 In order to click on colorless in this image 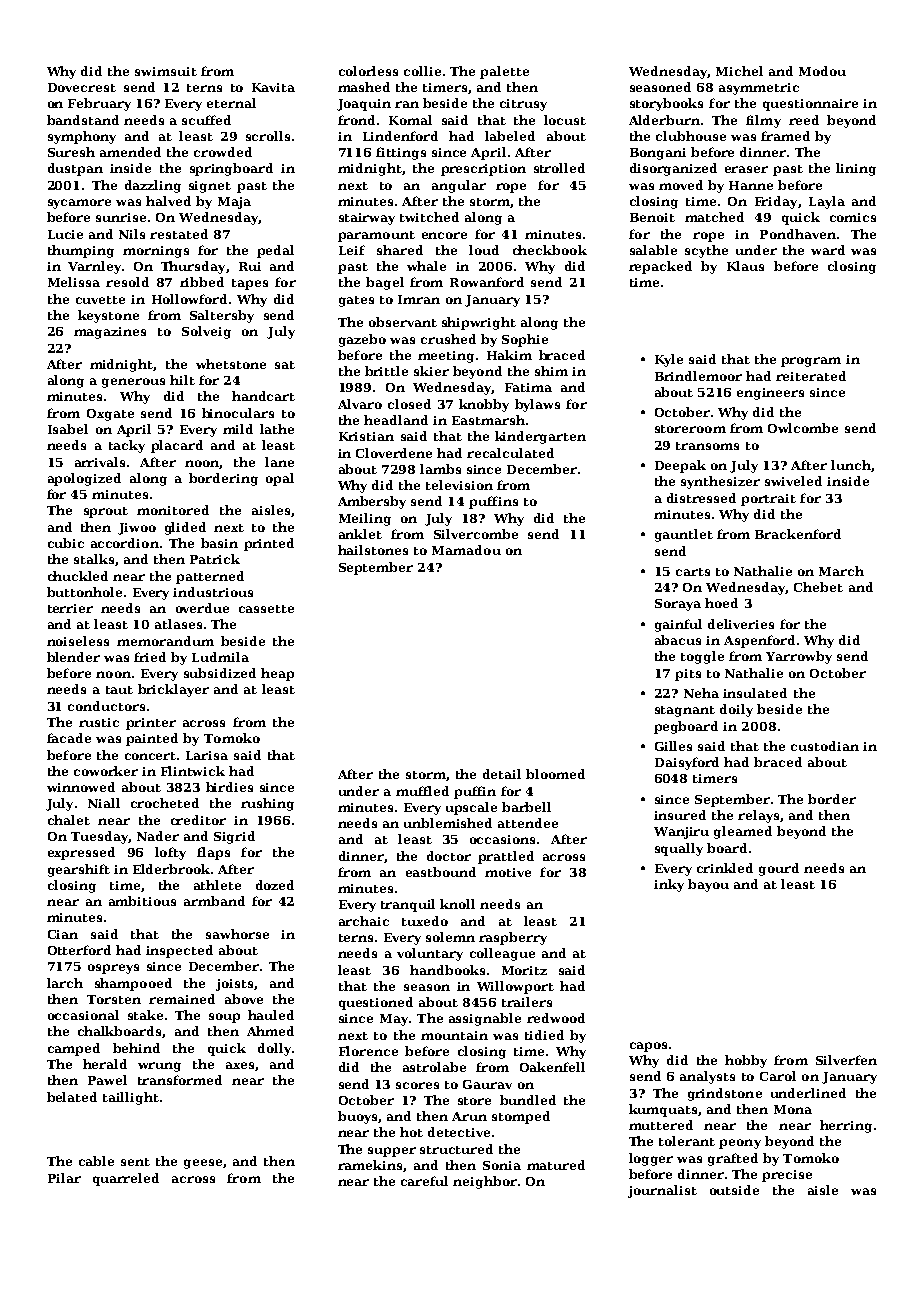, I will do `click(368, 71)`.
